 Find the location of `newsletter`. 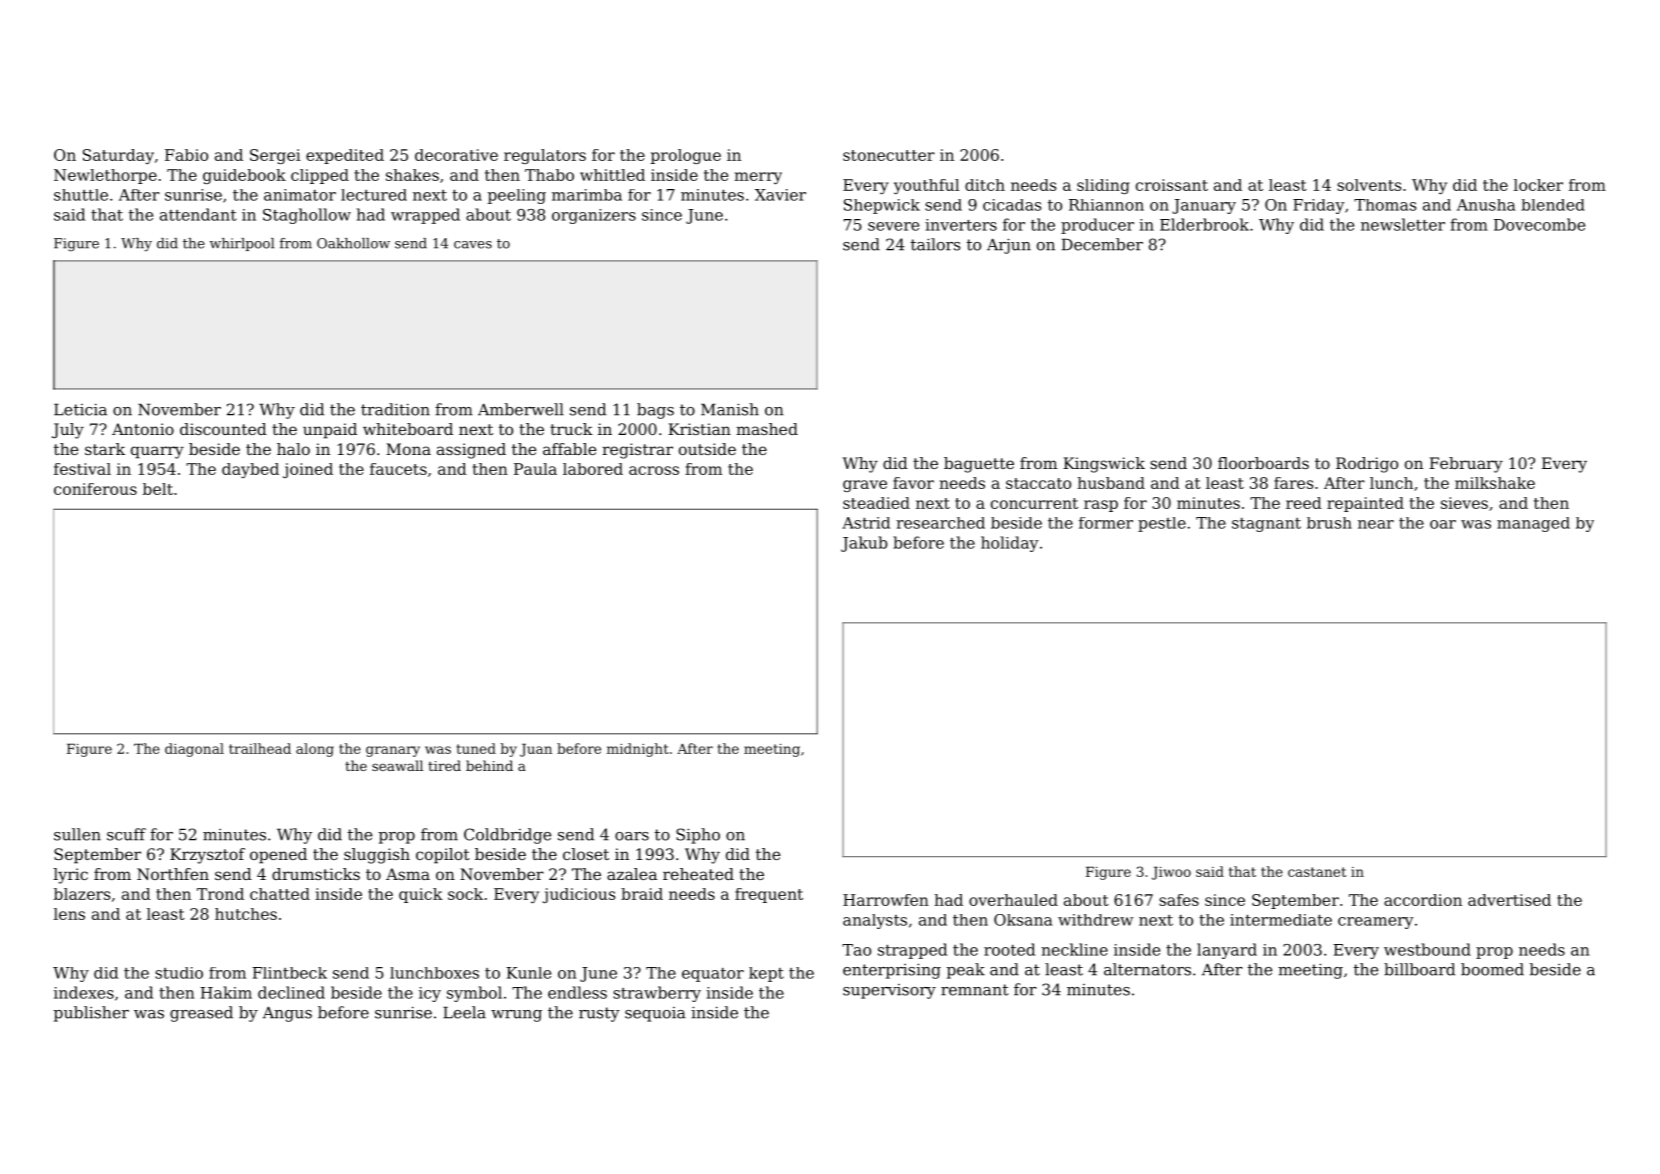

newsletter is located at coordinates (1403, 224).
